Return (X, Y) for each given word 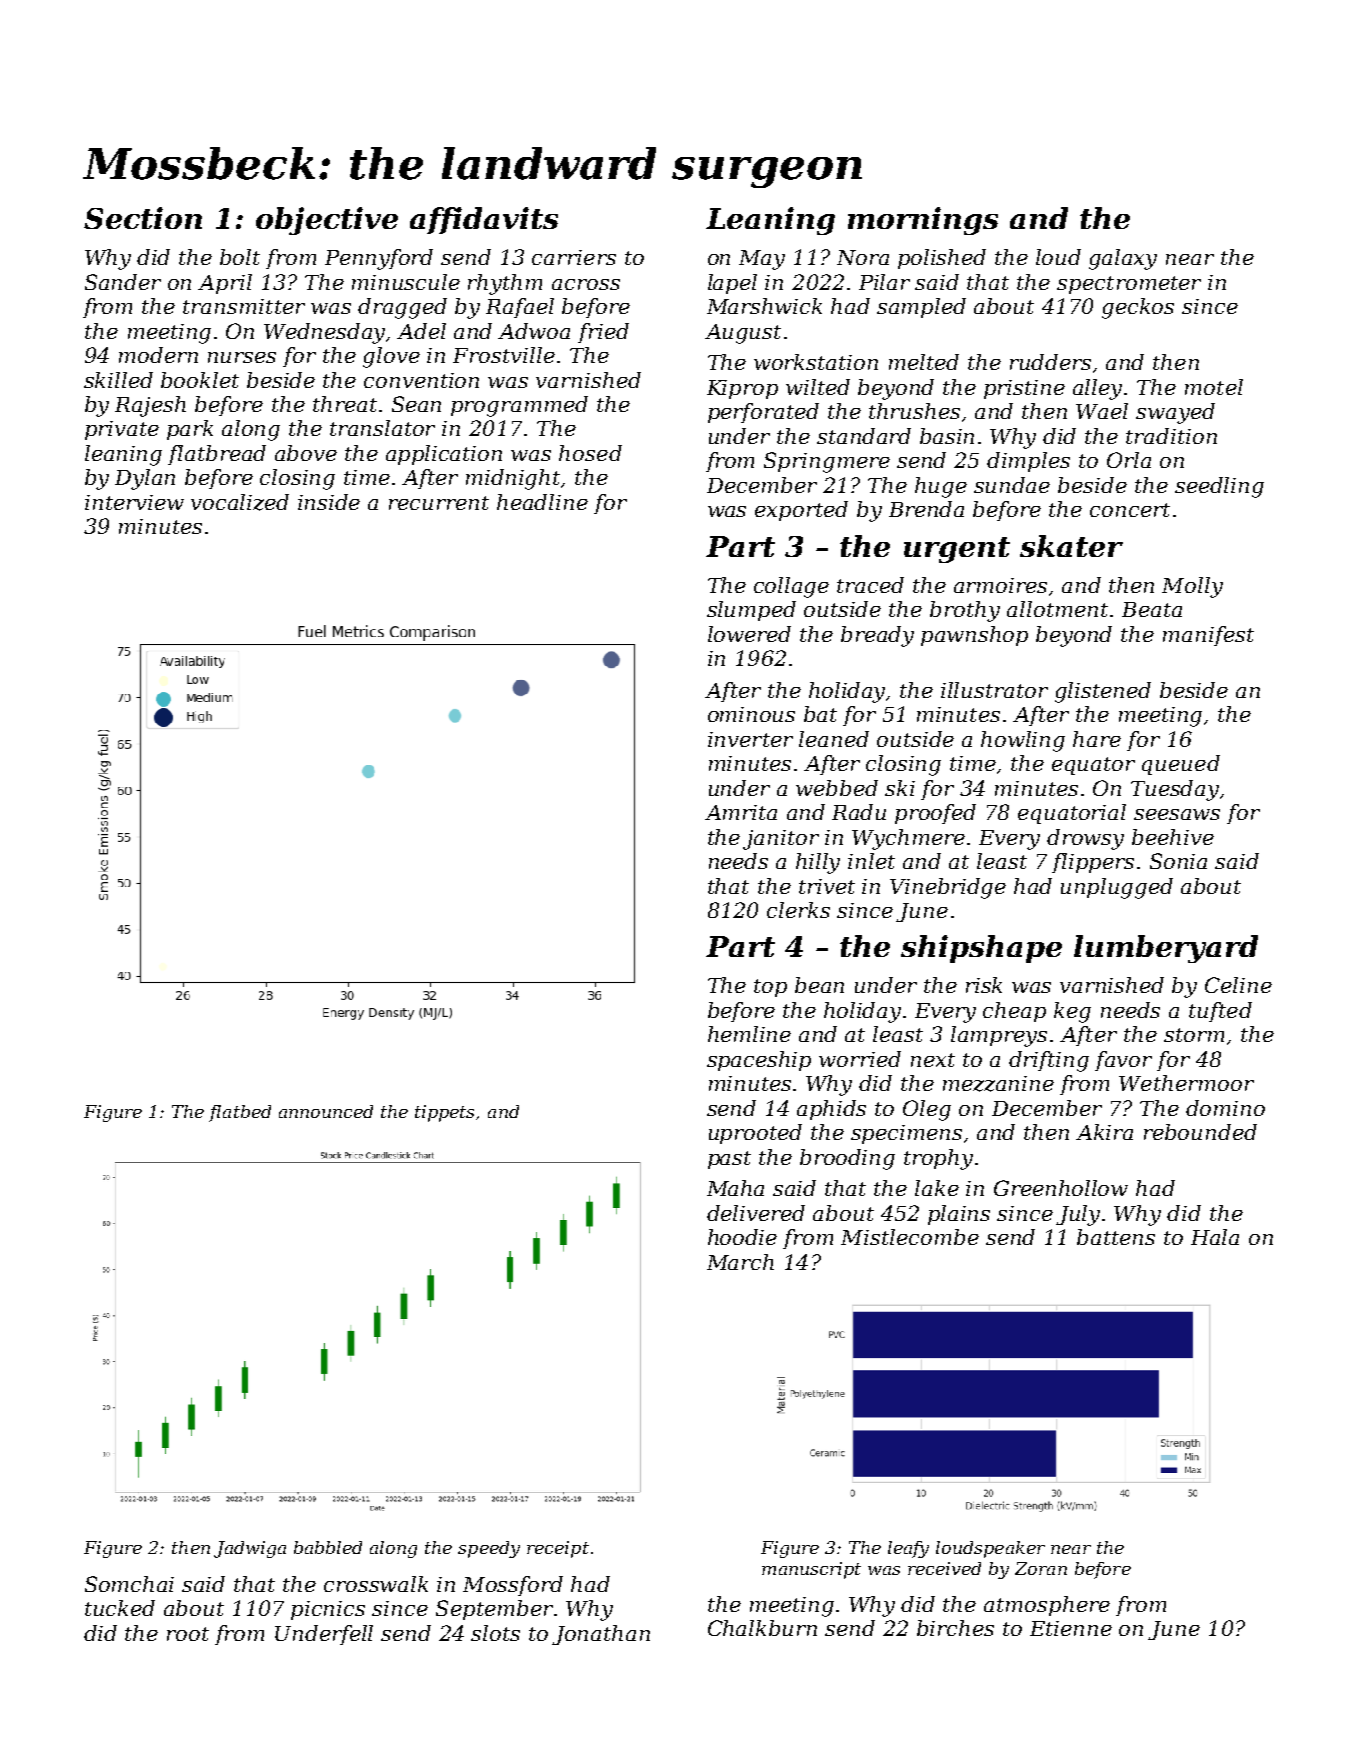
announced (326, 1111)
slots (495, 1633)
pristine (1024, 389)
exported (801, 511)
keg (1072, 1012)
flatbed (240, 1113)
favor (1123, 1061)
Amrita (741, 812)
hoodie (742, 1237)
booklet (200, 380)
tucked (120, 1608)
